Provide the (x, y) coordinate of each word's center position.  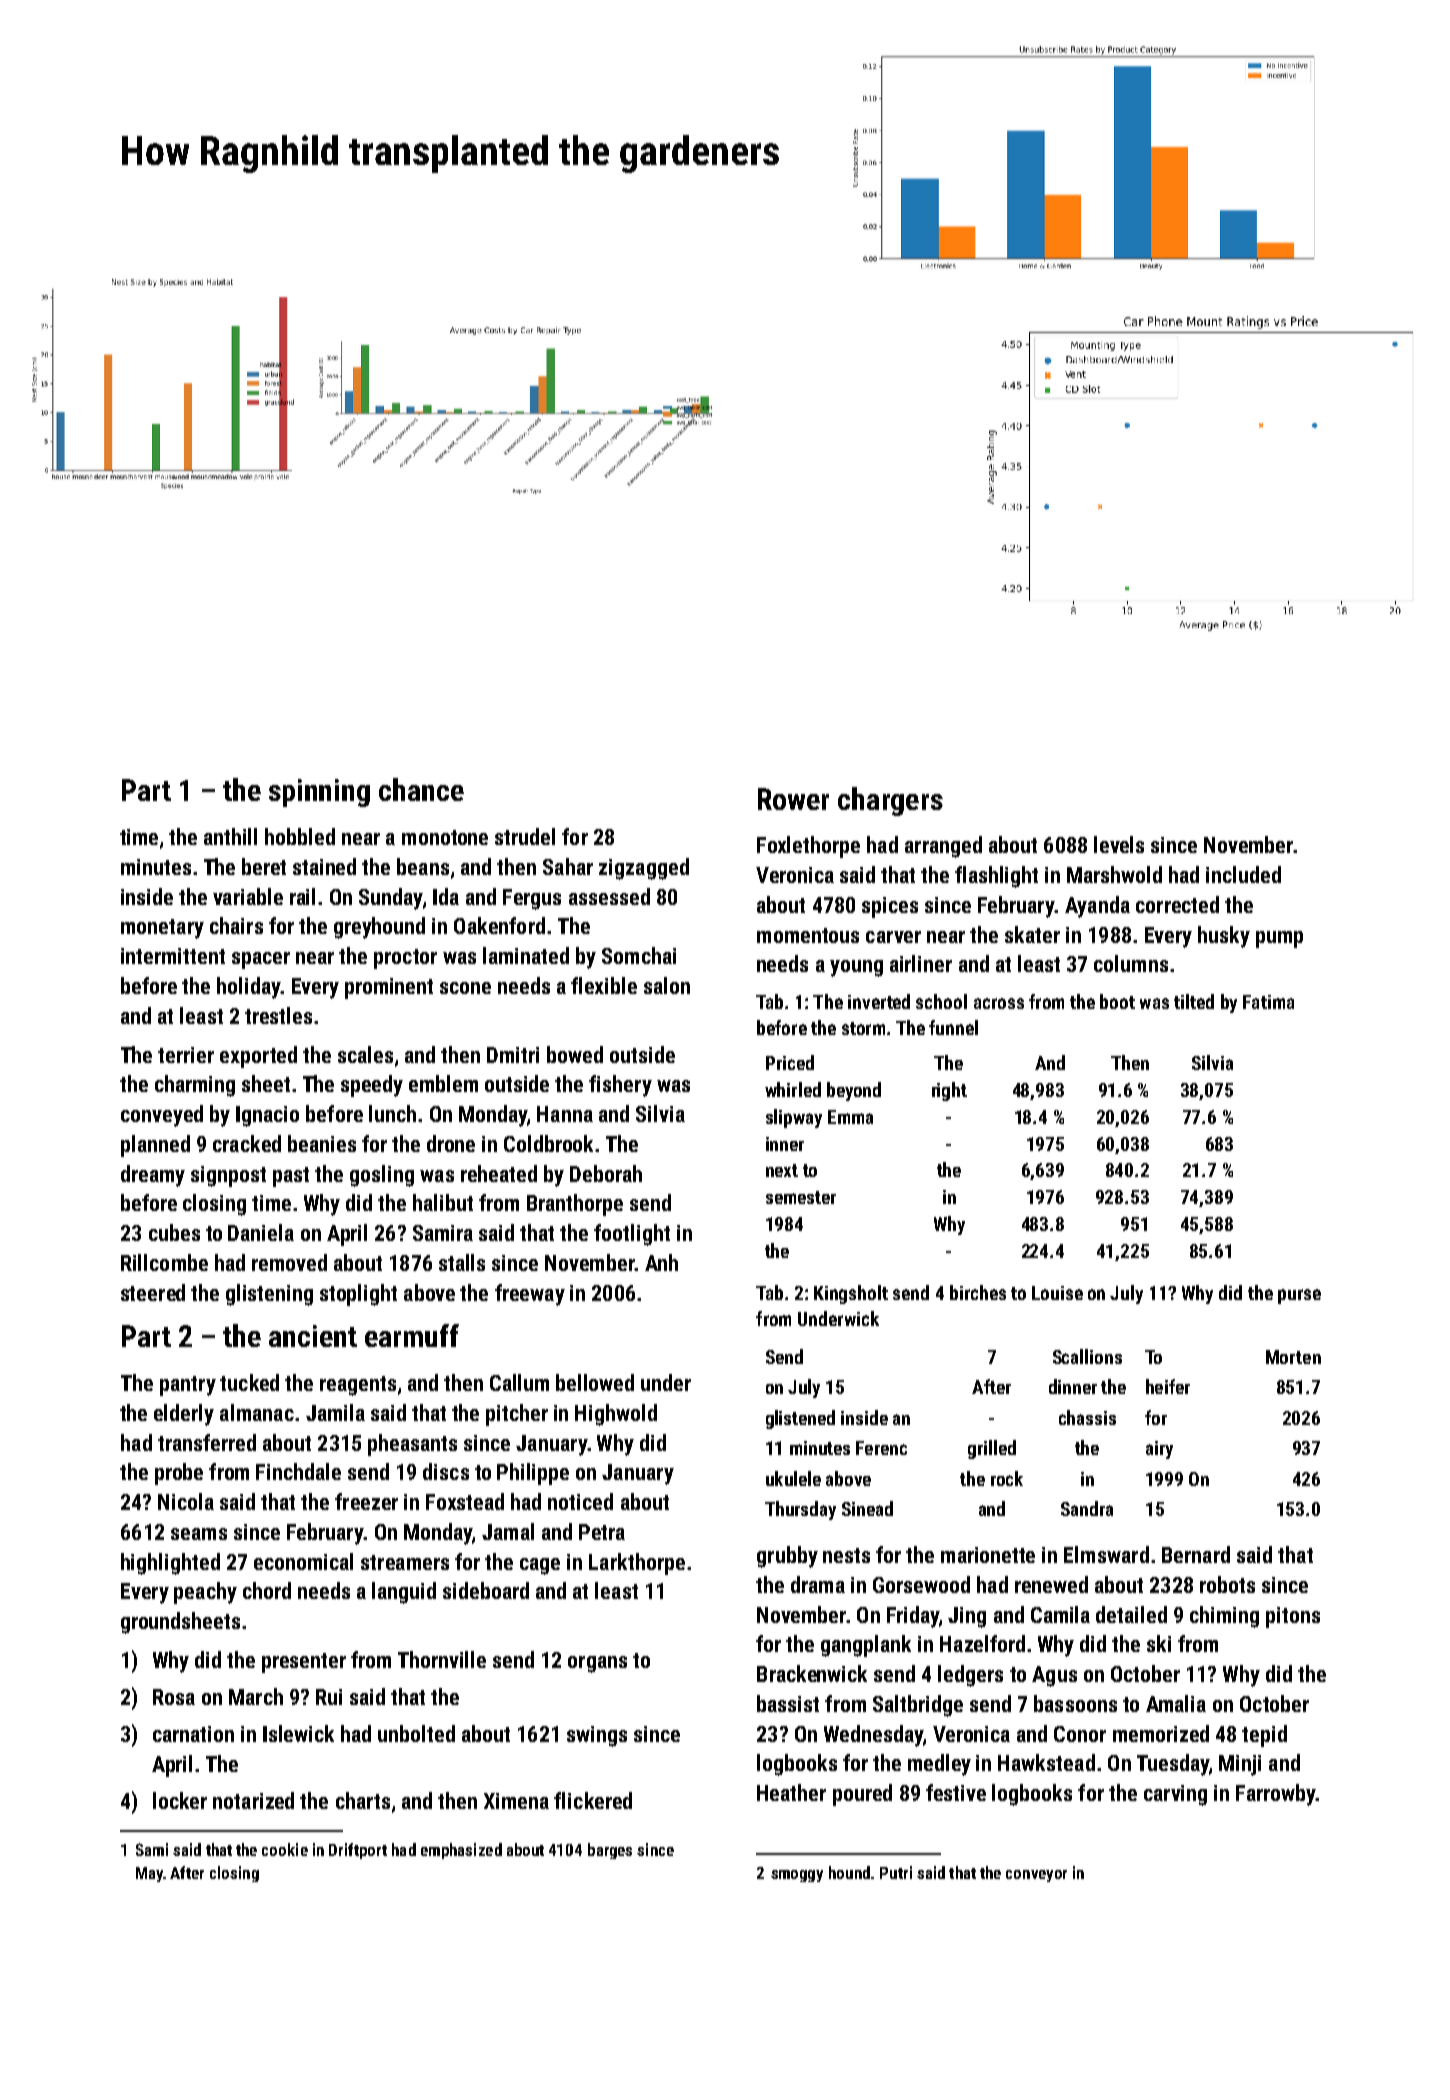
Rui (329, 1697)
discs (446, 1471)
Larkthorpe (637, 1564)
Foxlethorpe (808, 847)
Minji (1240, 1765)
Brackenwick (812, 1673)
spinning (319, 793)
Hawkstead (1046, 1762)
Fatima (1268, 1002)
